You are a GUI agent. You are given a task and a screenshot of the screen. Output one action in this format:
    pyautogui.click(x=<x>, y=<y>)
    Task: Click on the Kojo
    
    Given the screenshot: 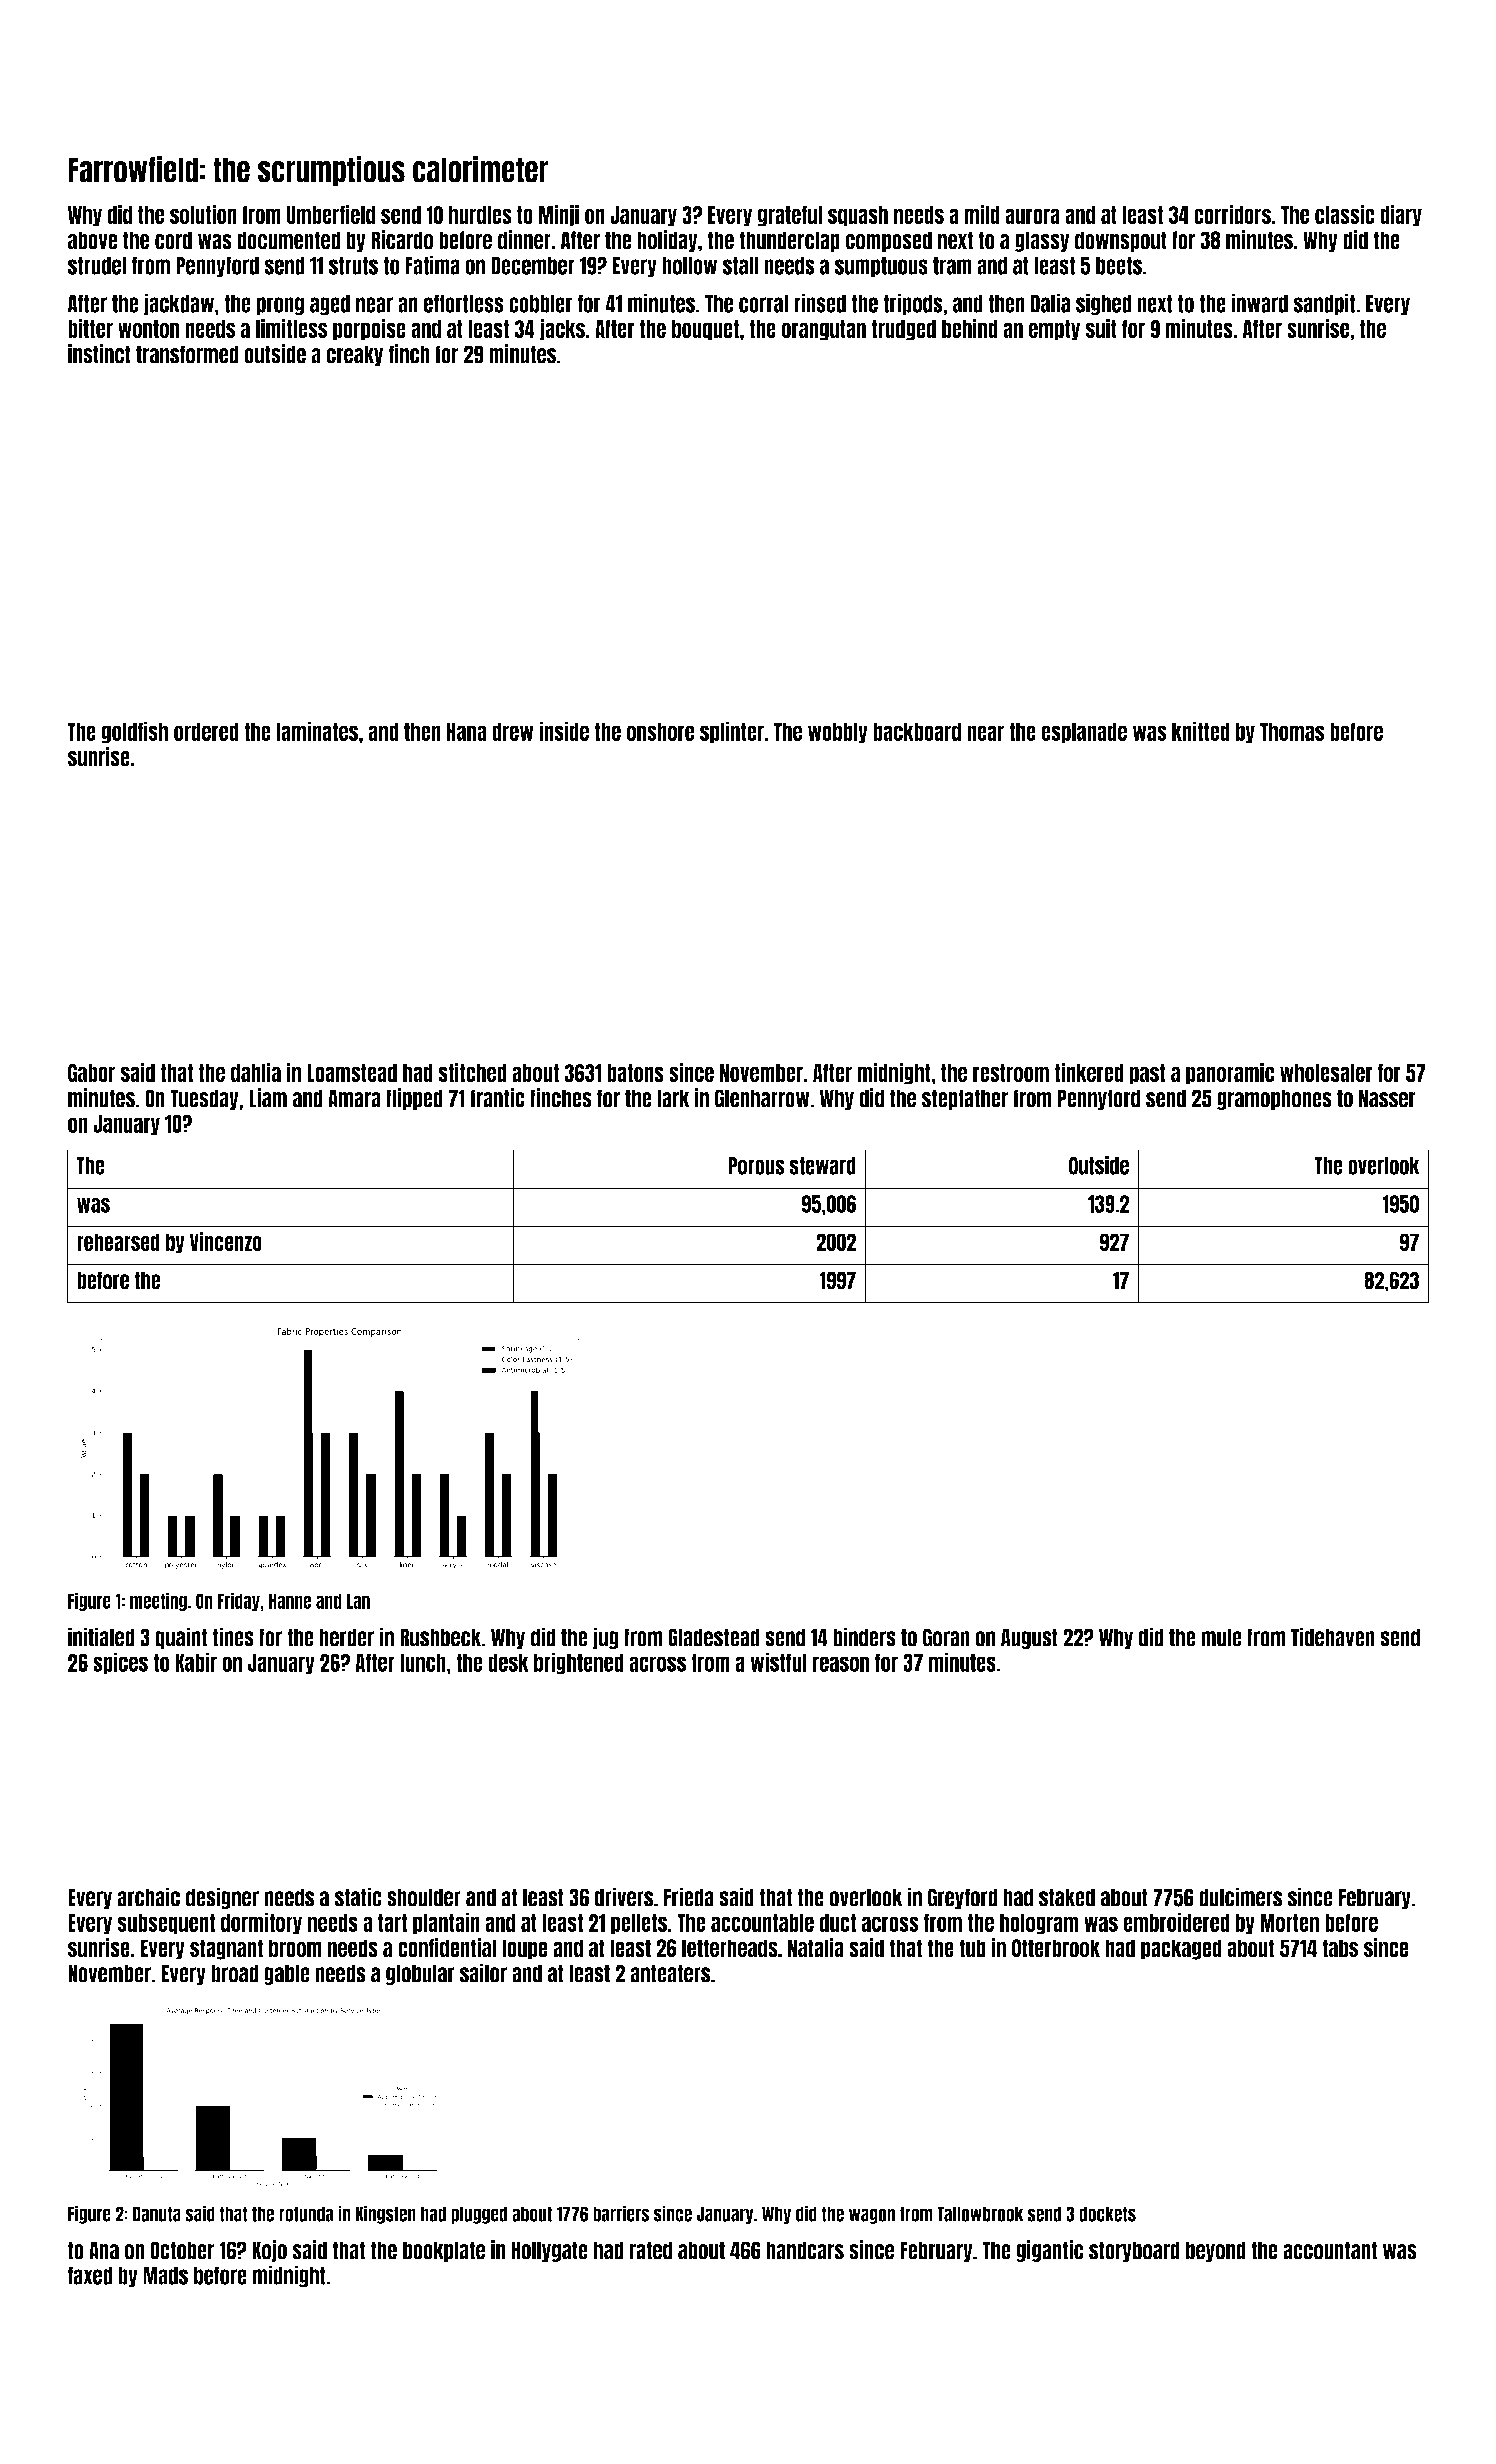 What is the action you would take?
    pyautogui.click(x=269, y=2251)
